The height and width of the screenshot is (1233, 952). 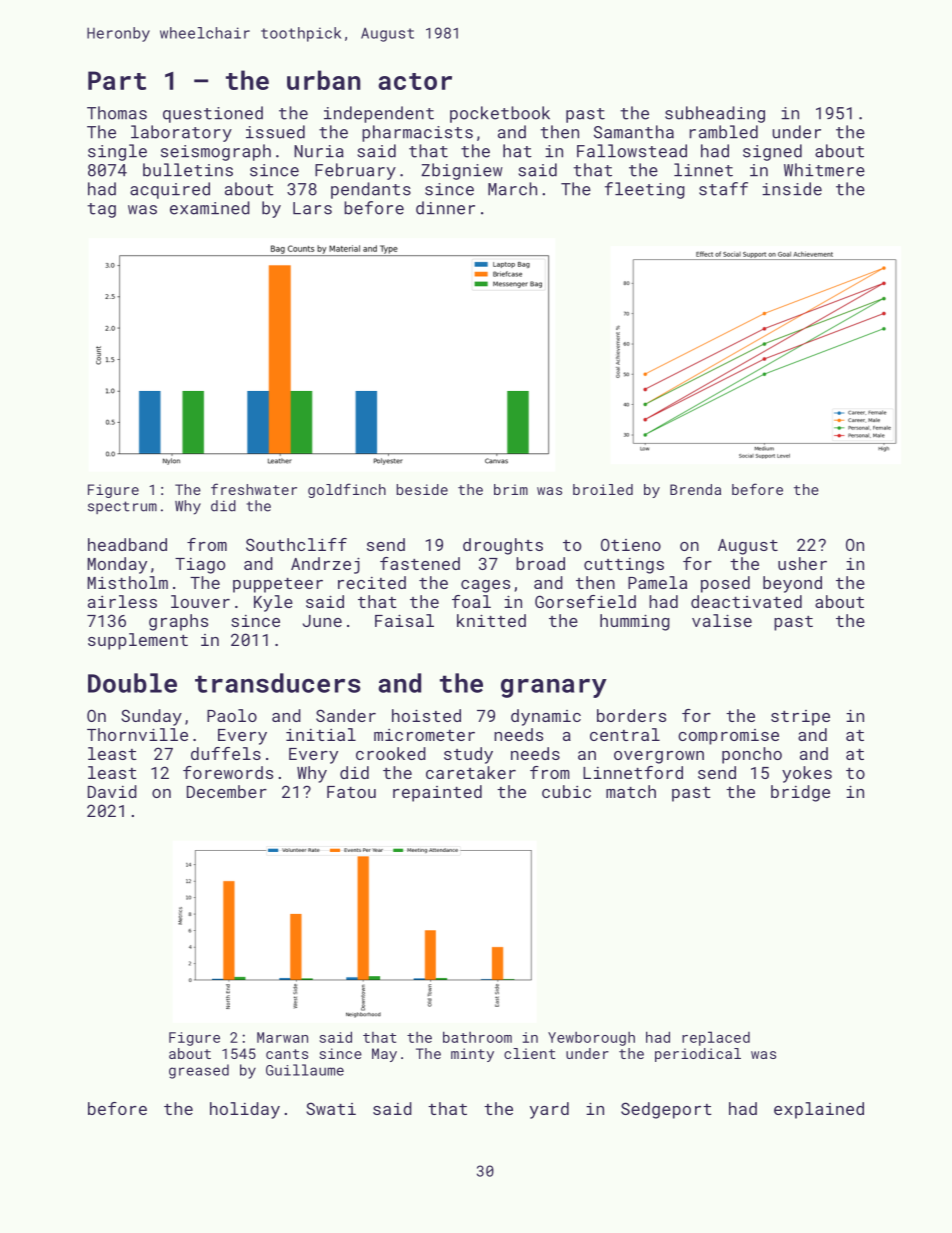 I want to click on Thomas, so click(x=117, y=113).
